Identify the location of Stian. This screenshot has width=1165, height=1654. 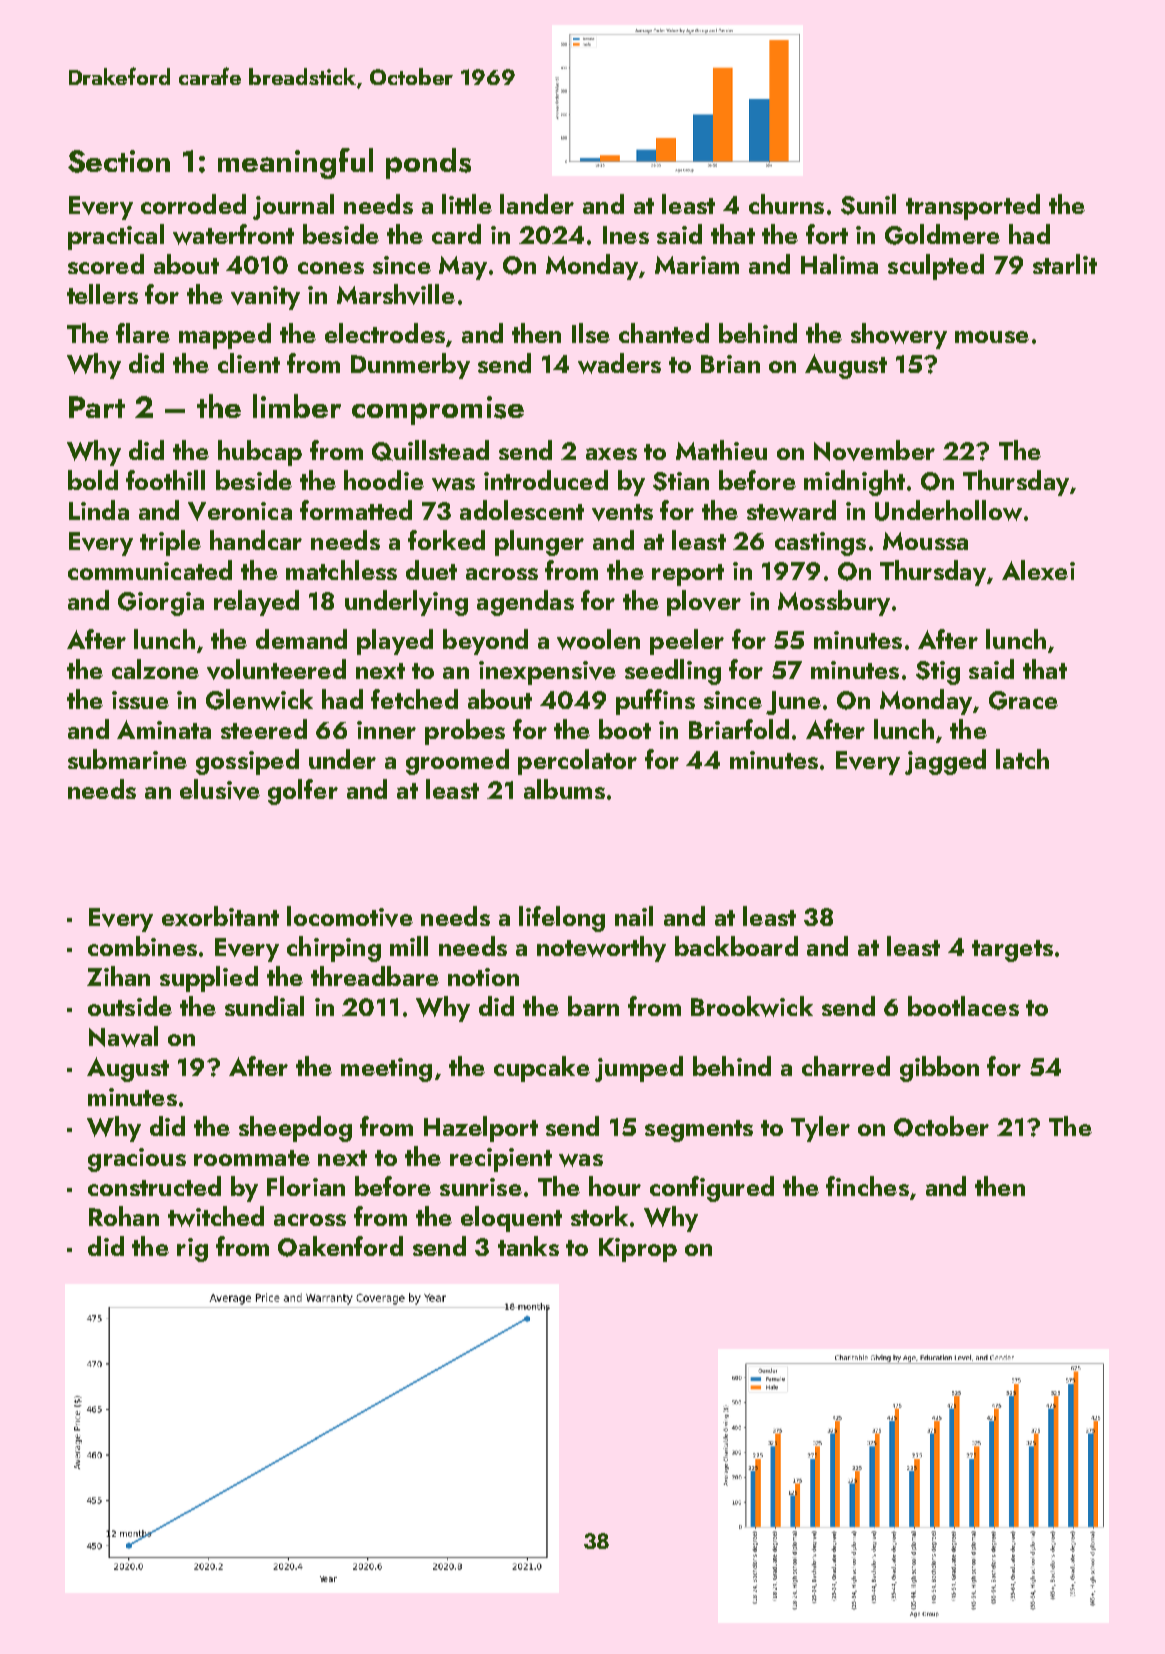
(681, 481).
